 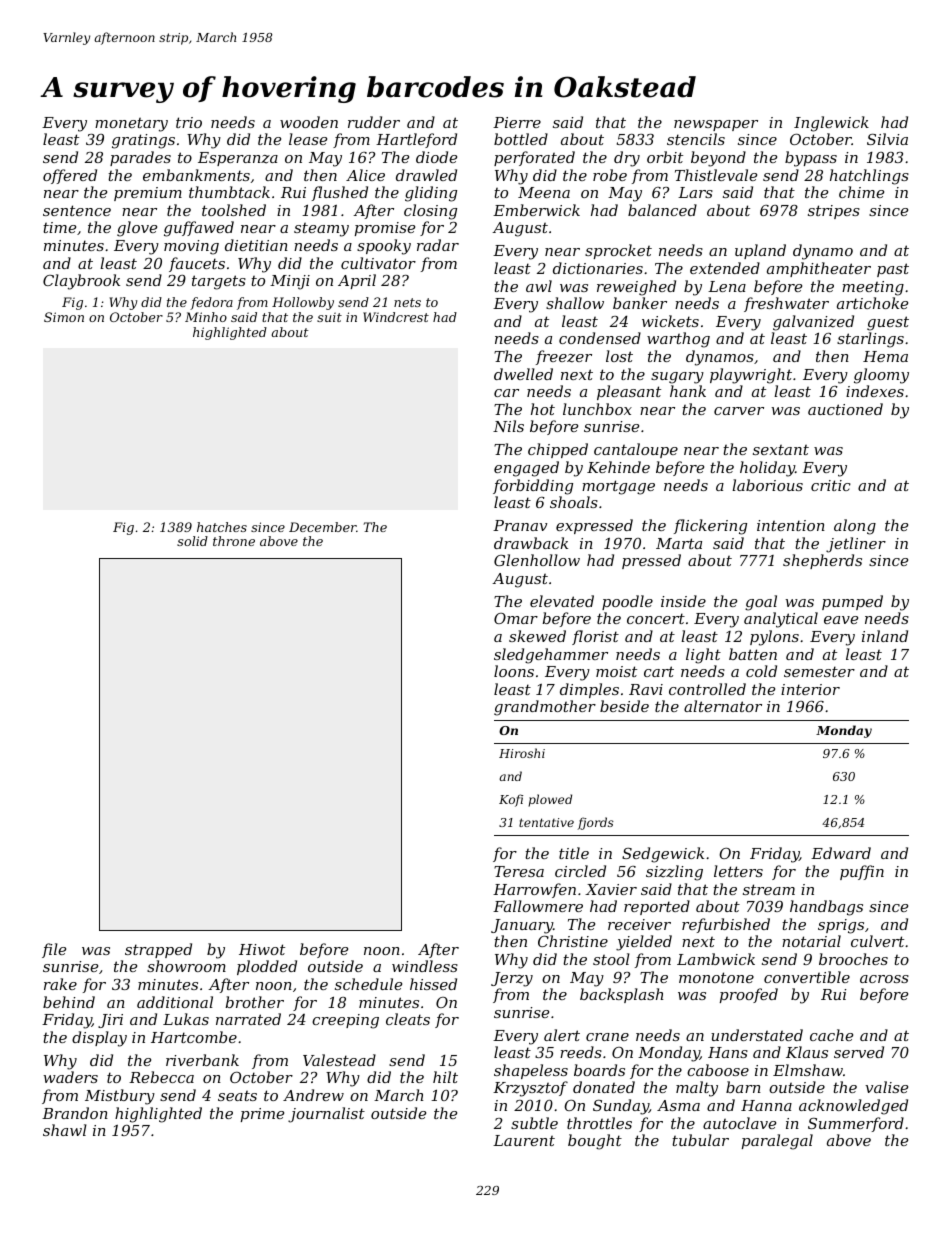 What do you see at coordinates (819, 671) in the image?
I see `semester` at bounding box center [819, 671].
